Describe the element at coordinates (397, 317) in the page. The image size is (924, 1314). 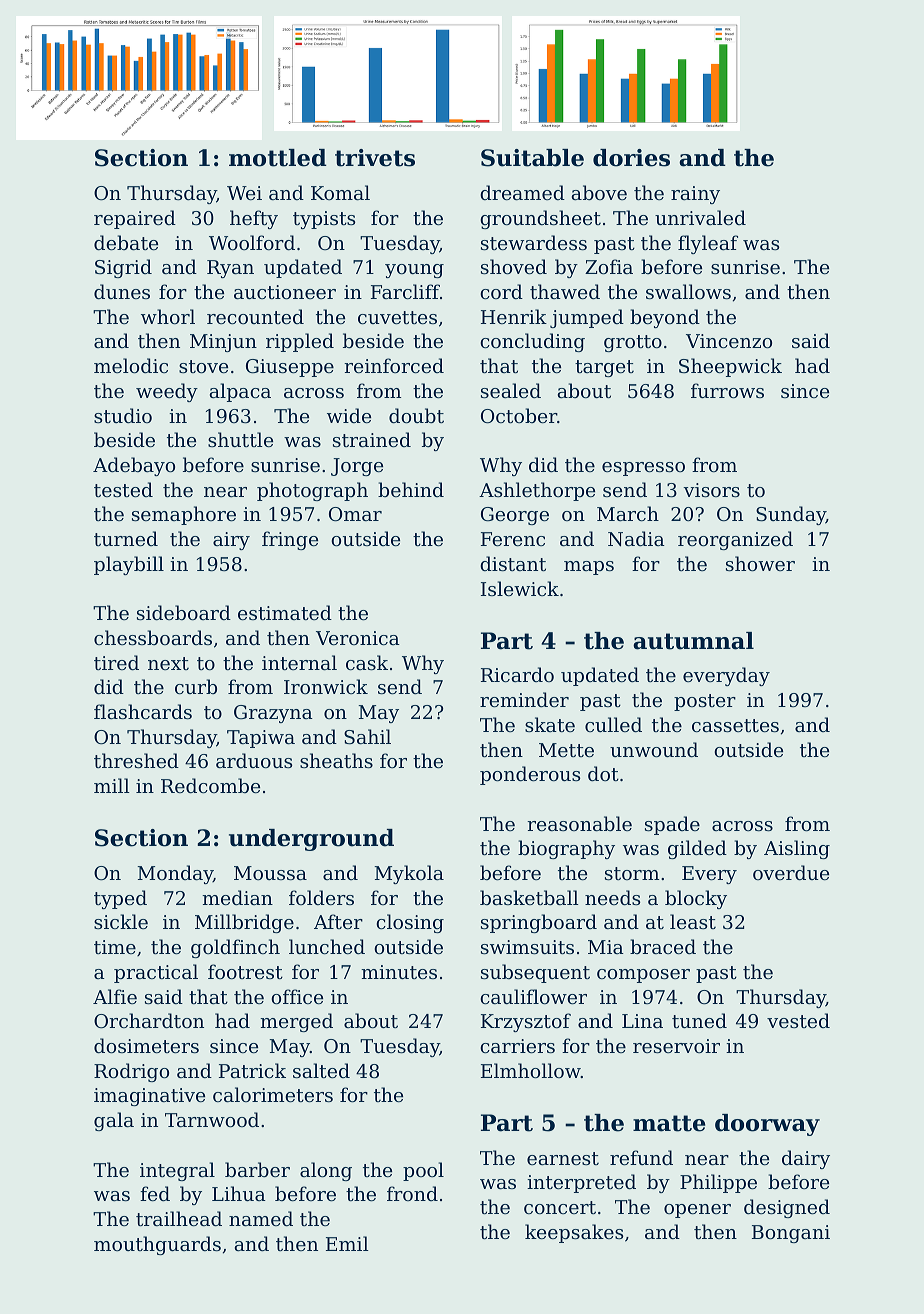
I see `cuvettes` at that location.
